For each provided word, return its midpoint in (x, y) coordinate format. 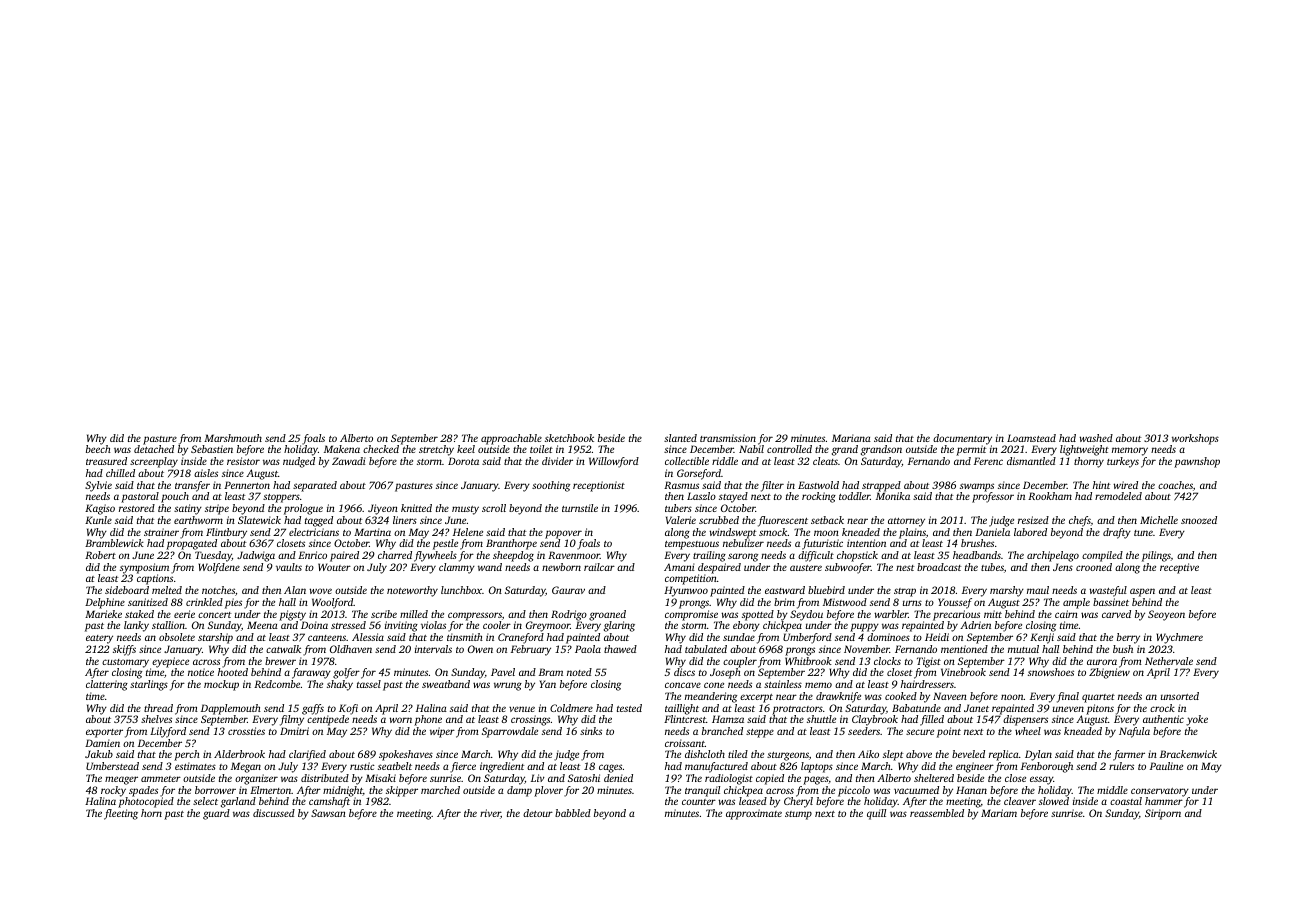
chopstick (857, 556)
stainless (783, 684)
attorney (906, 522)
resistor (243, 461)
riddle (725, 461)
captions (155, 580)
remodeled (1118, 496)
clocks (887, 661)
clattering (107, 685)
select (205, 801)
